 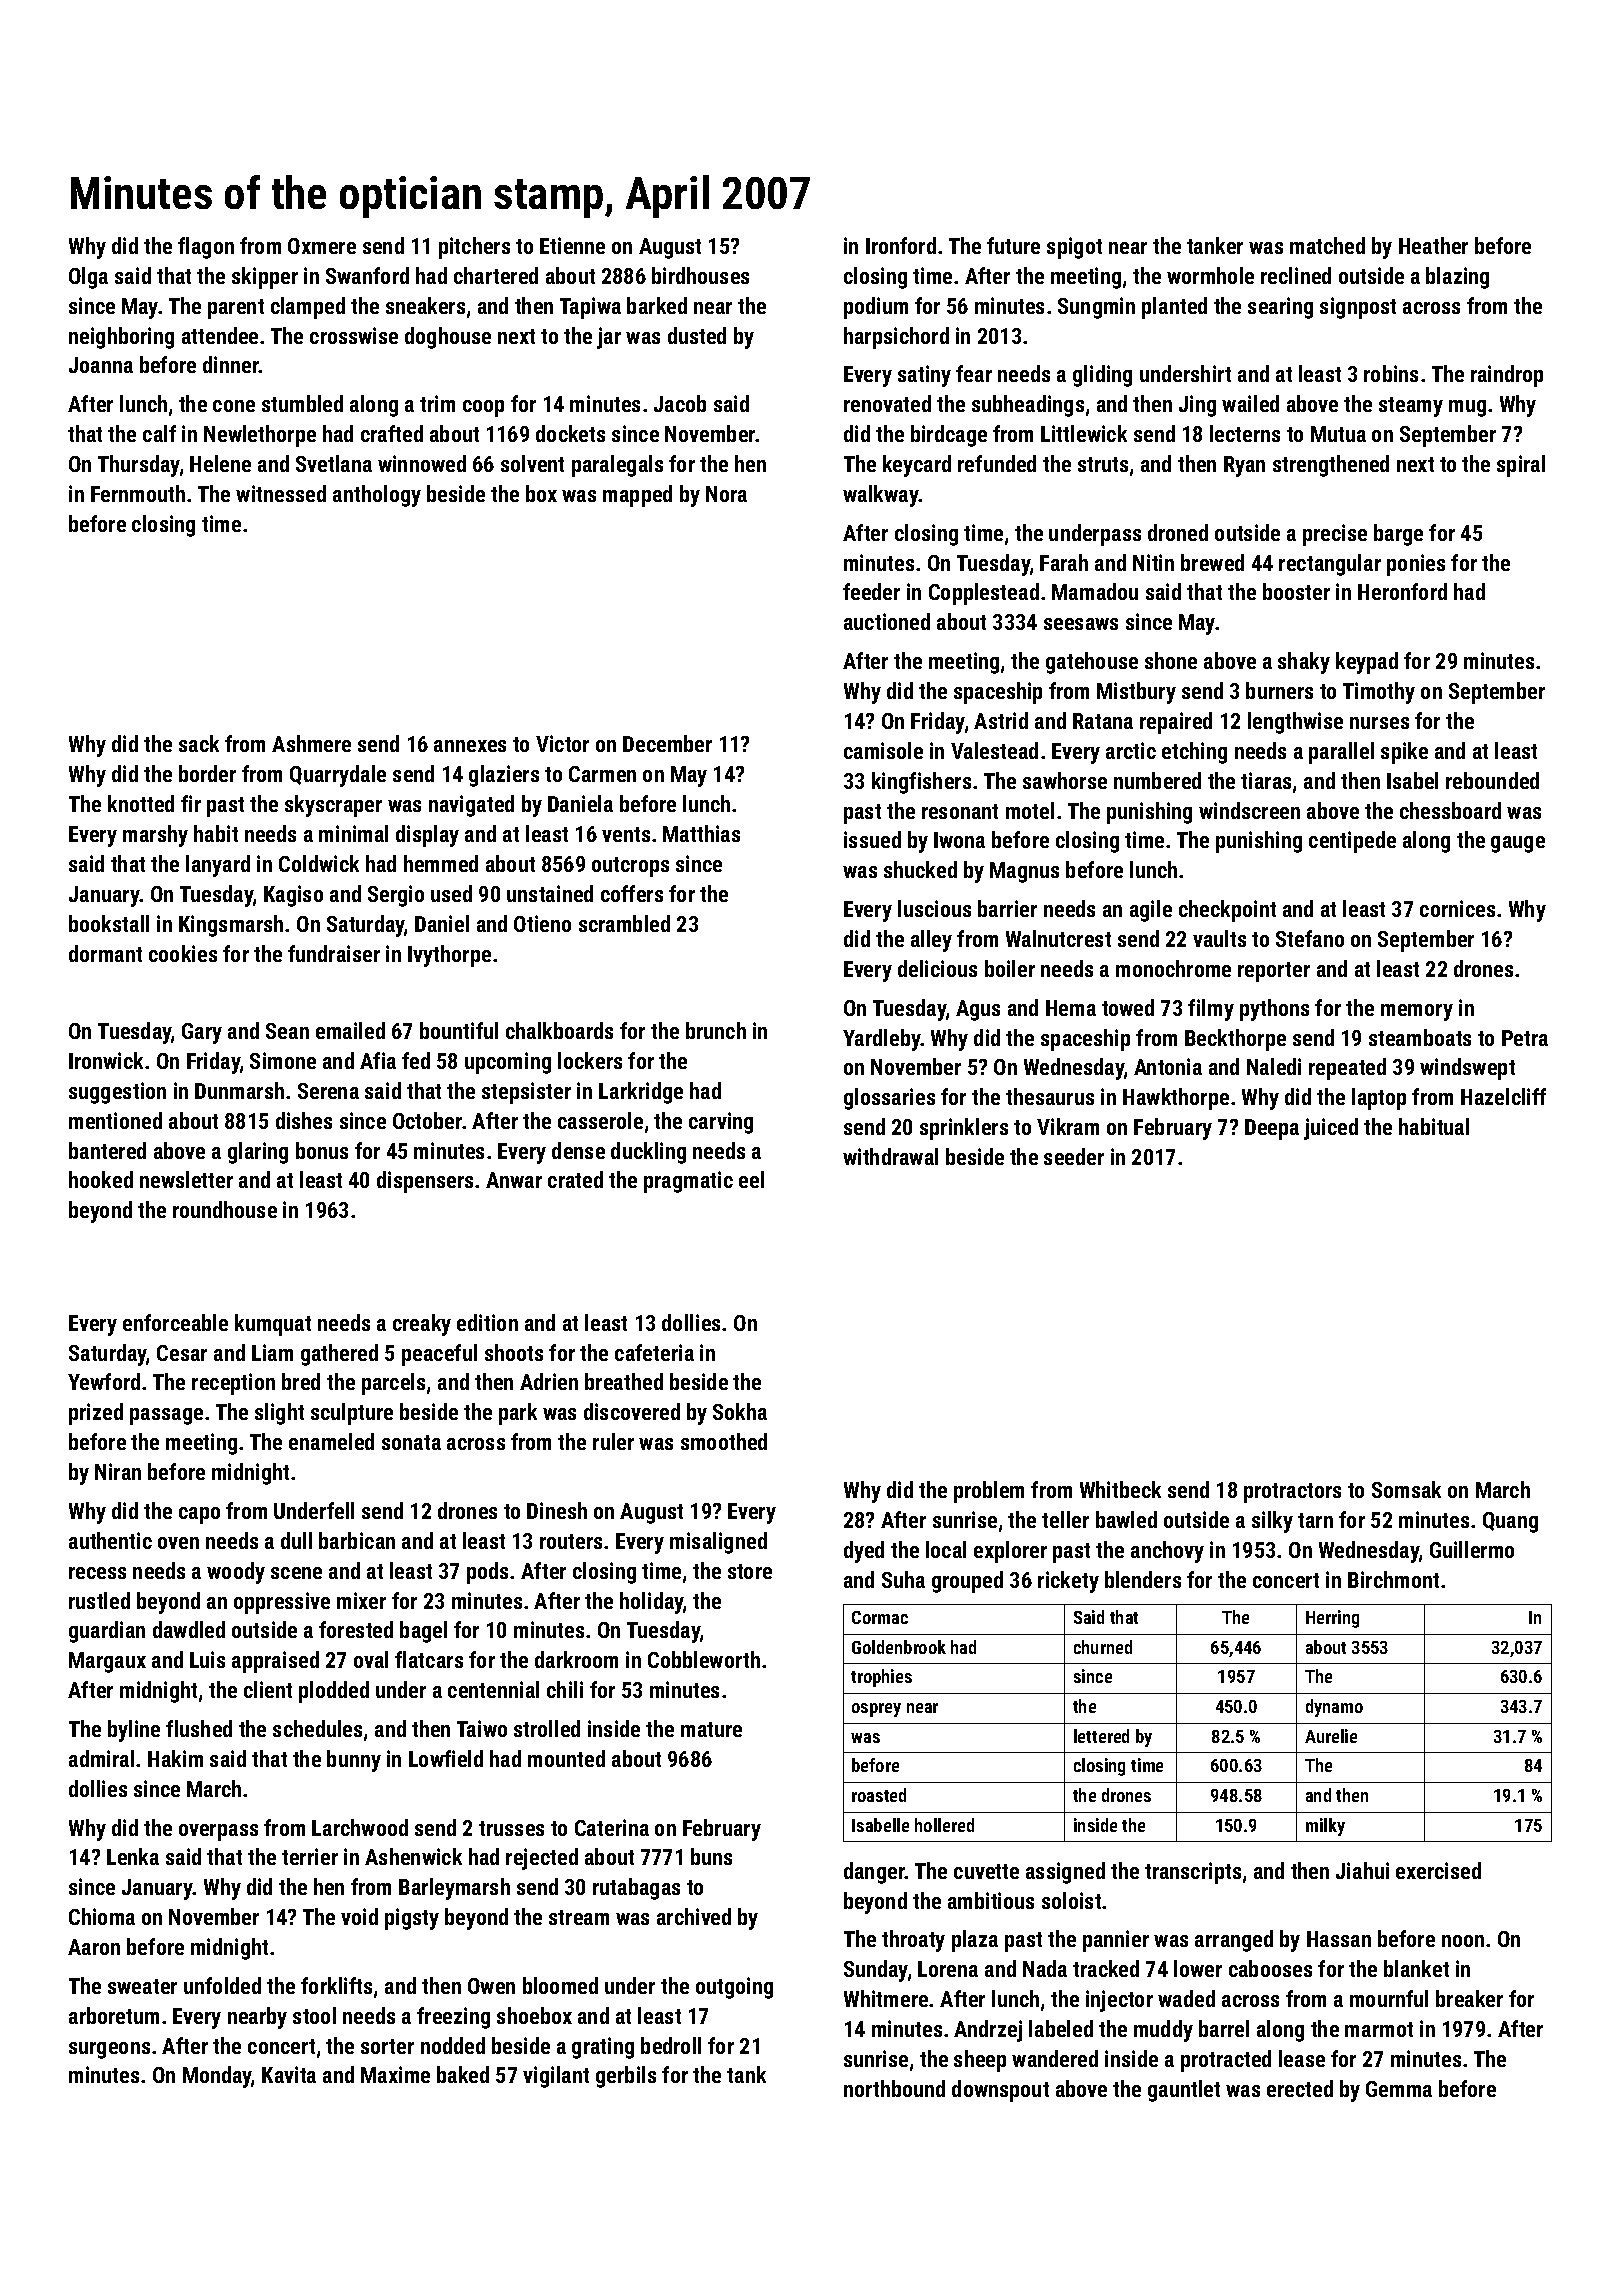 I want to click on dawdled, so click(x=189, y=1629).
